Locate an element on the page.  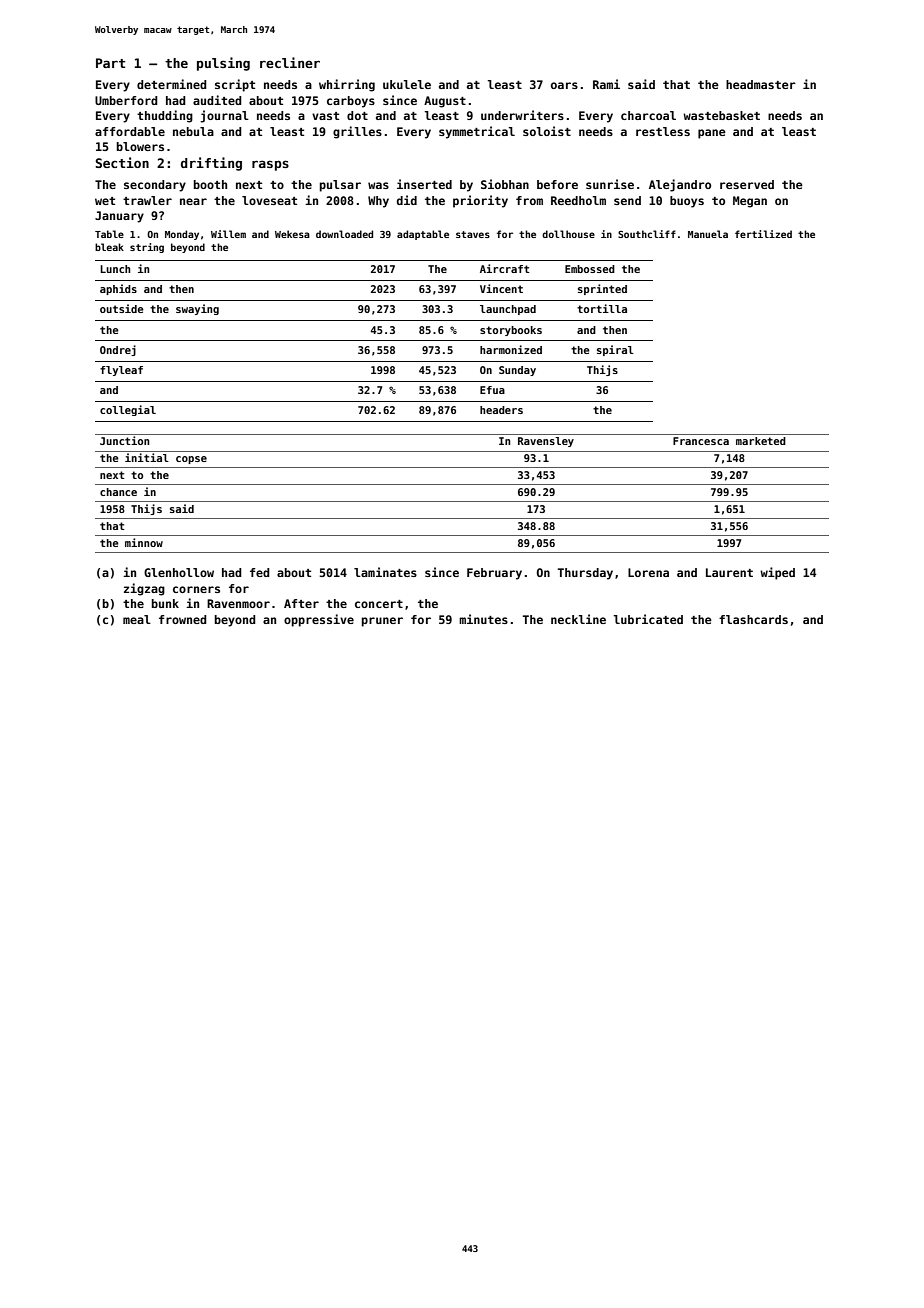
copse is located at coordinates (191, 460).
